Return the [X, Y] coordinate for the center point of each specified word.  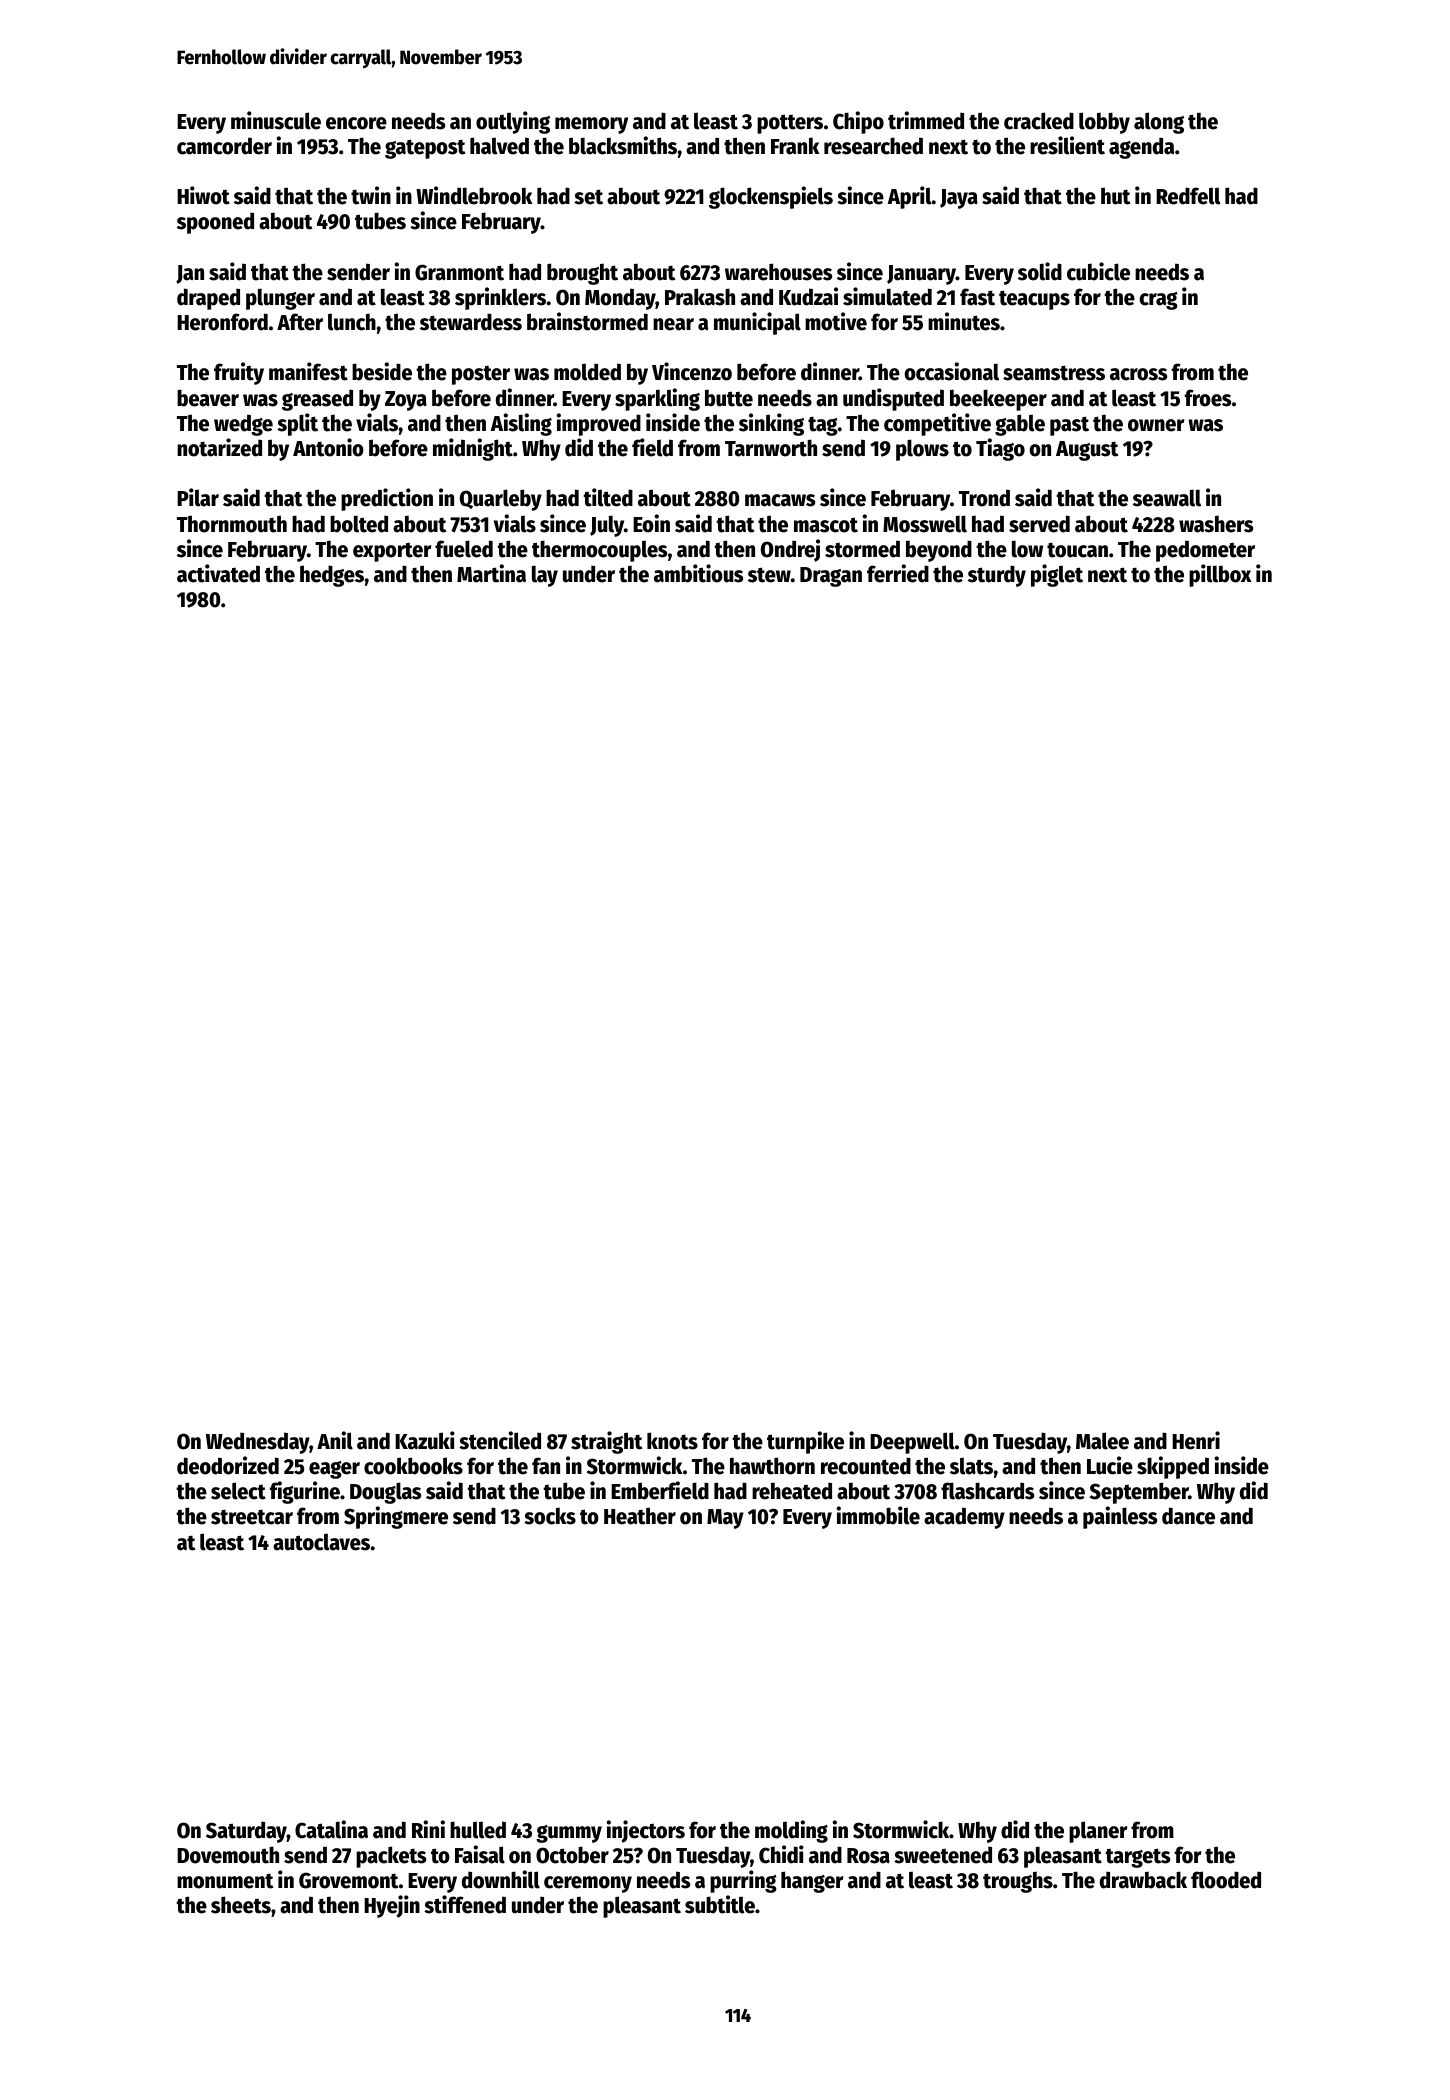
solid [1040, 271]
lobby [1104, 123]
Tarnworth [771, 448]
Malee [1102, 1441]
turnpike [805, 1442]
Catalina [331, 1829]
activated [218, 573]
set [588, 197]
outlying [513, 122]
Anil [335, 1440]
